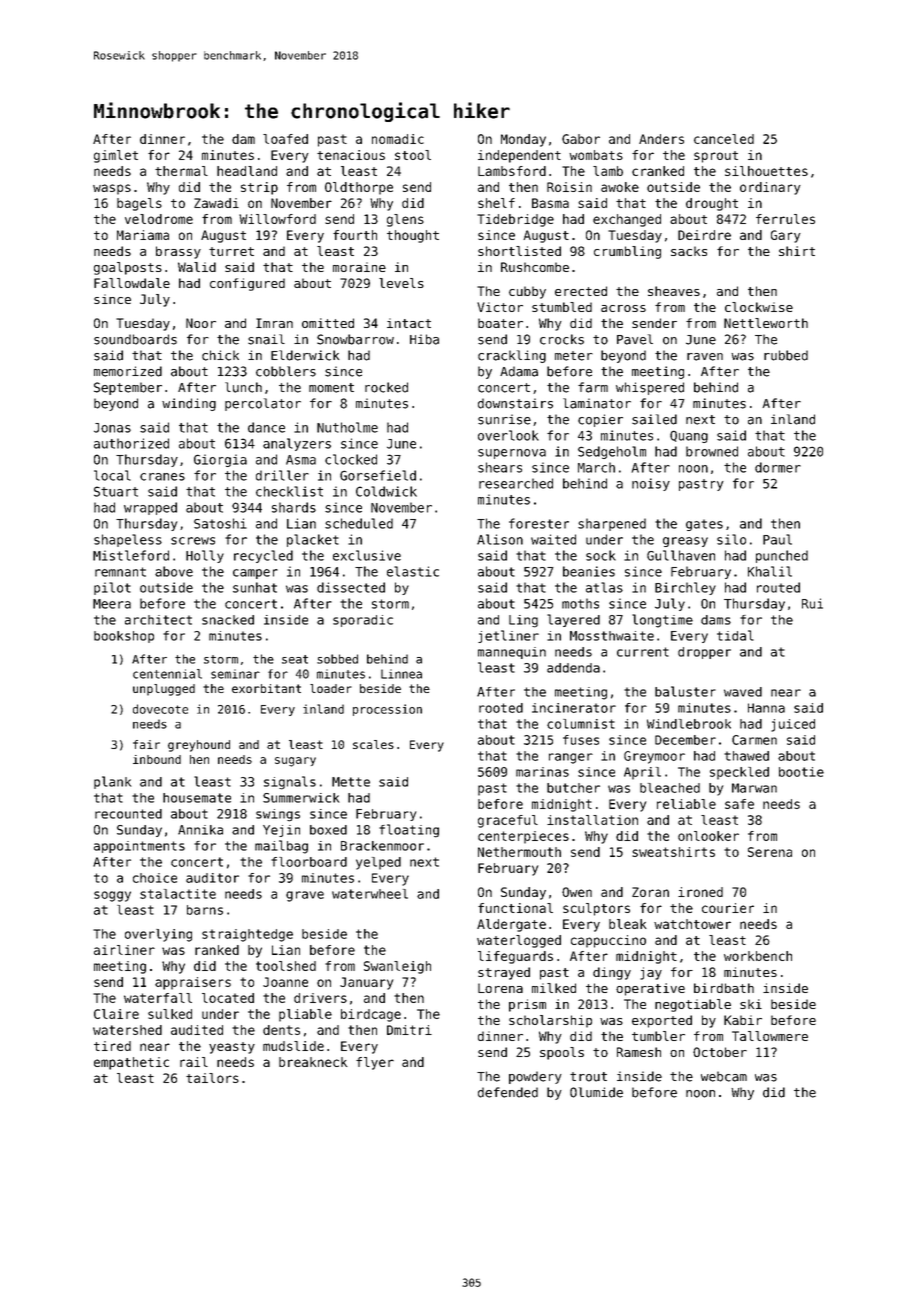 This image has width=924, height=1308. Describe the element at coordinates (228, 620) in the image. I see `snacked` at that location.
